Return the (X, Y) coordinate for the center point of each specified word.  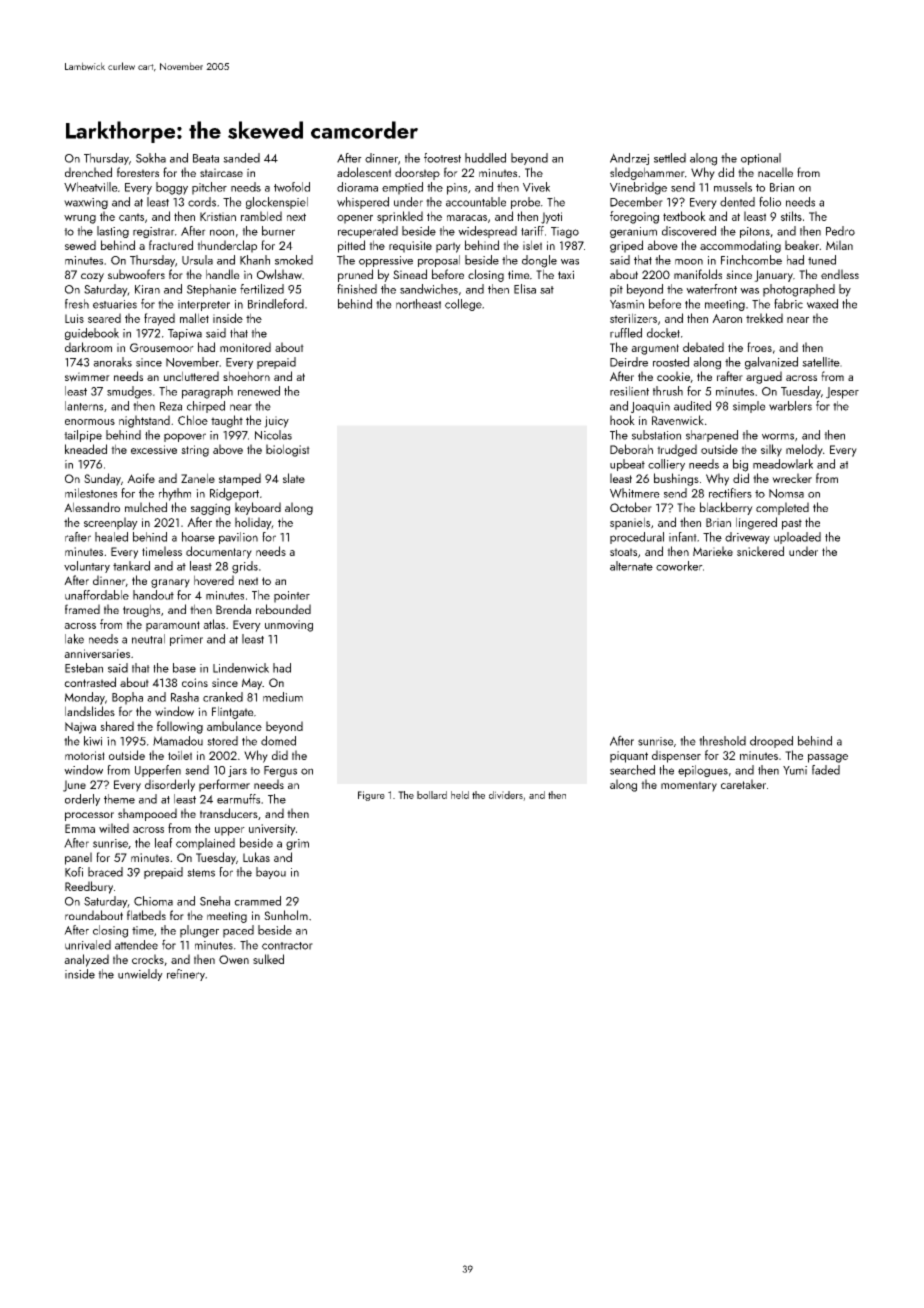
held (460, 795)
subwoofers (136, 274)
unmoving (289, 626)
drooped (771, 742)
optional (761, 159)
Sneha (215, 901)
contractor (287, 946)
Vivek (536, 187)
